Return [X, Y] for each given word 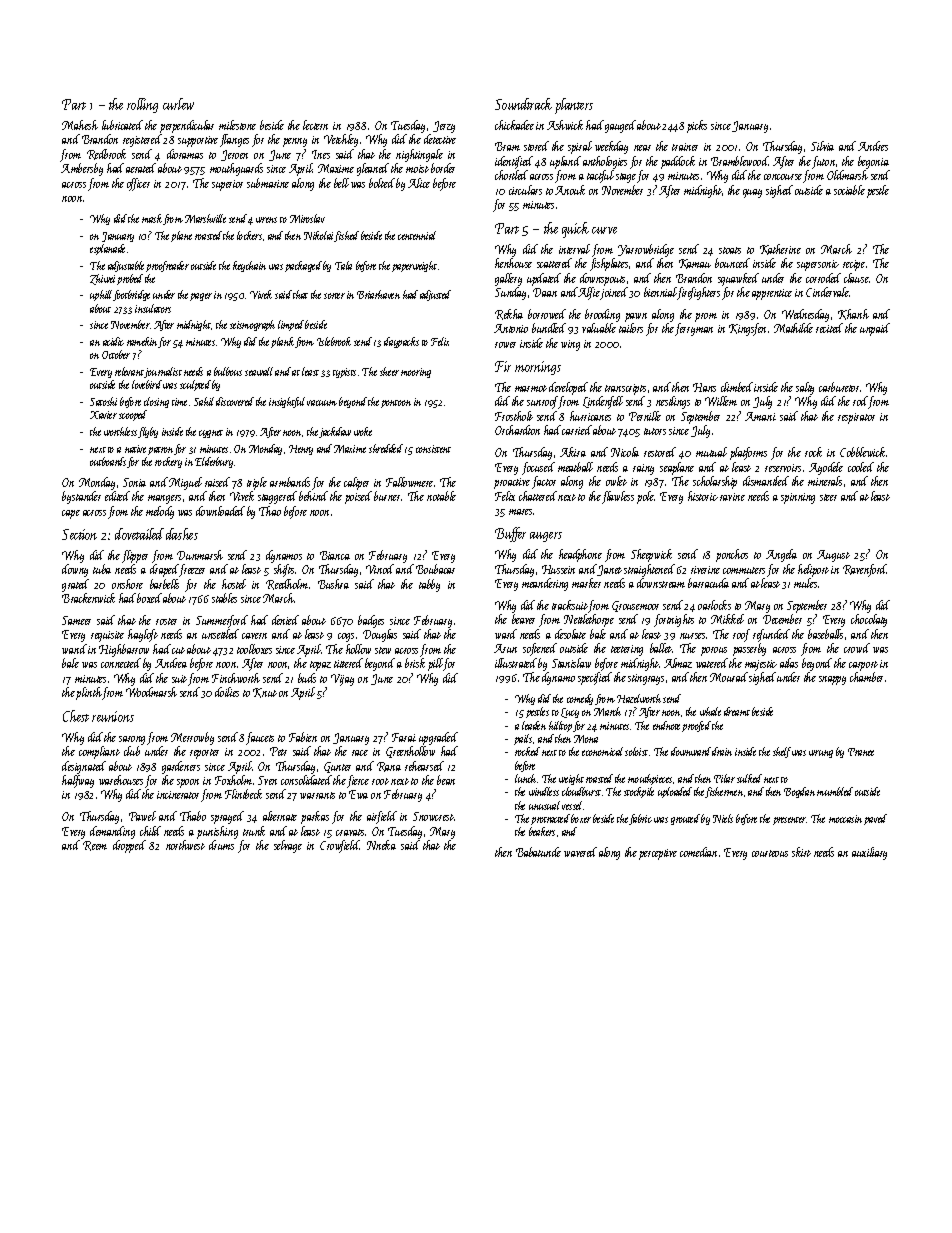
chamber [866, 677]
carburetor [840, 387]
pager [201, 297]
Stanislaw [571, 663]
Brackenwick [88, 598]
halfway [78, 781]
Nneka [381, 845]
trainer [685, 147]
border [443, 168]
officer [138, 184]
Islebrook [334, 341]
